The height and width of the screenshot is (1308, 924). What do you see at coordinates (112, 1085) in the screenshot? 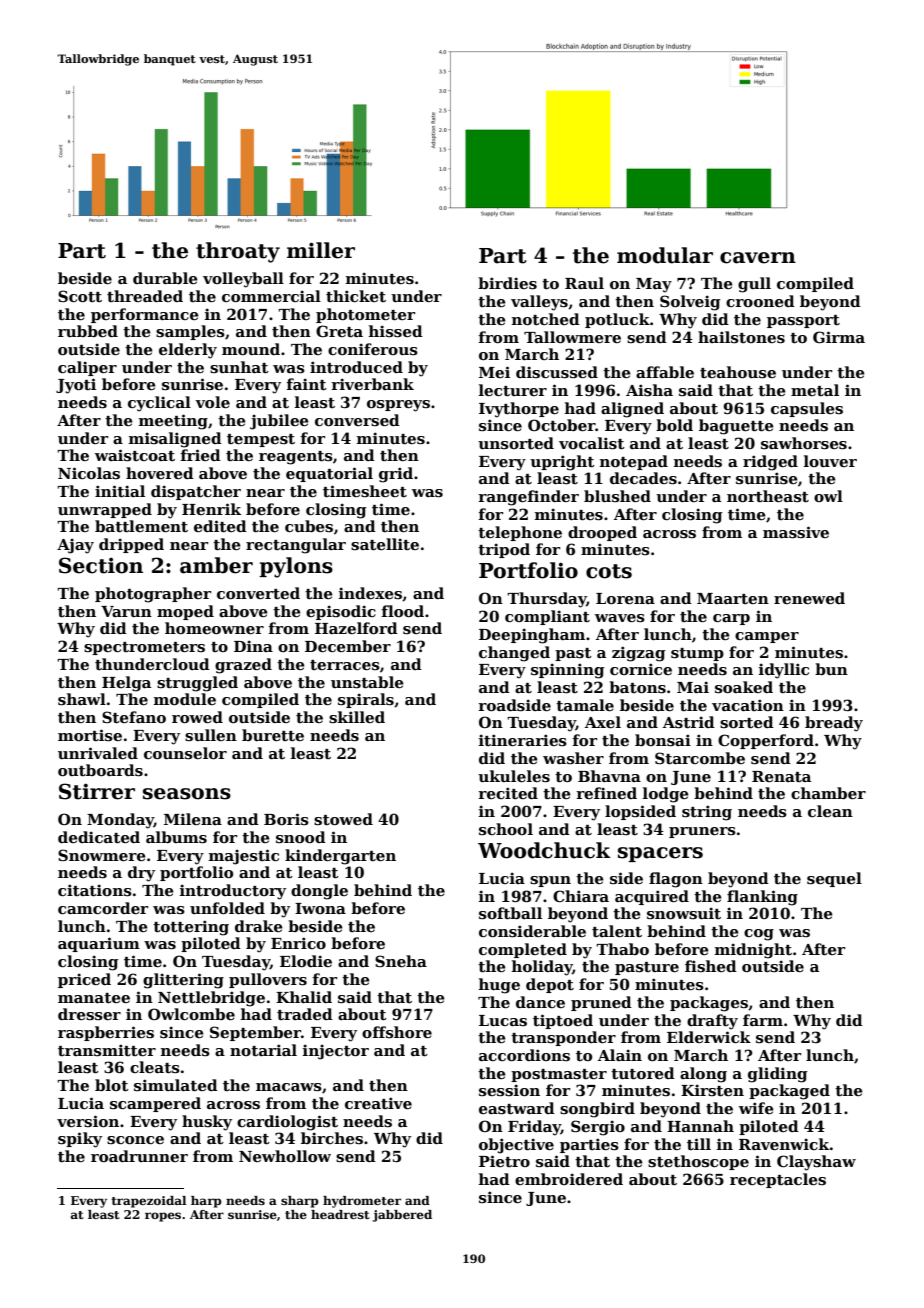
I see `blot` at bounding box center [112, 1085].
